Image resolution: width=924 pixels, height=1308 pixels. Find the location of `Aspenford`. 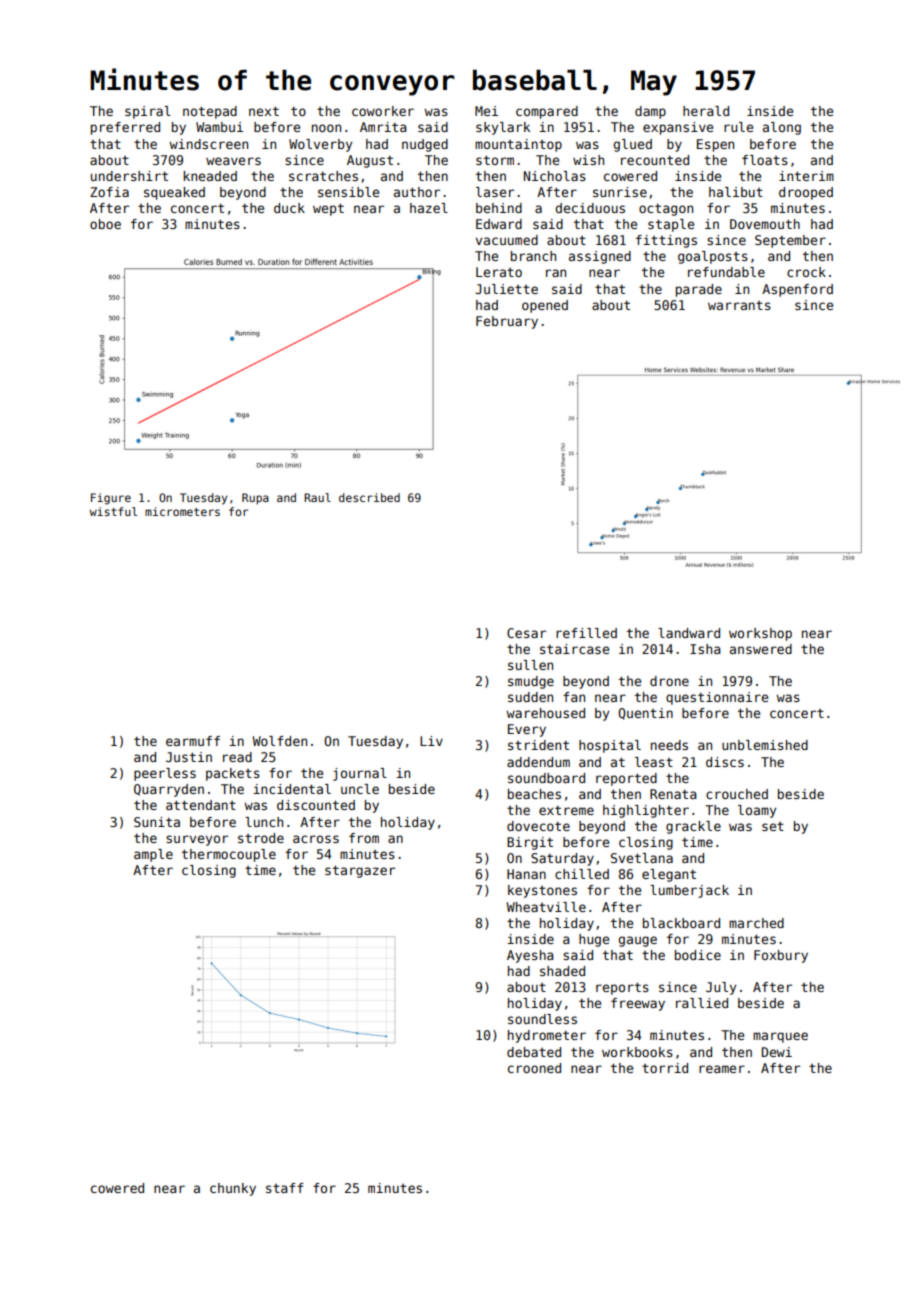

Aspenford is located at coordinates (797, 290).
